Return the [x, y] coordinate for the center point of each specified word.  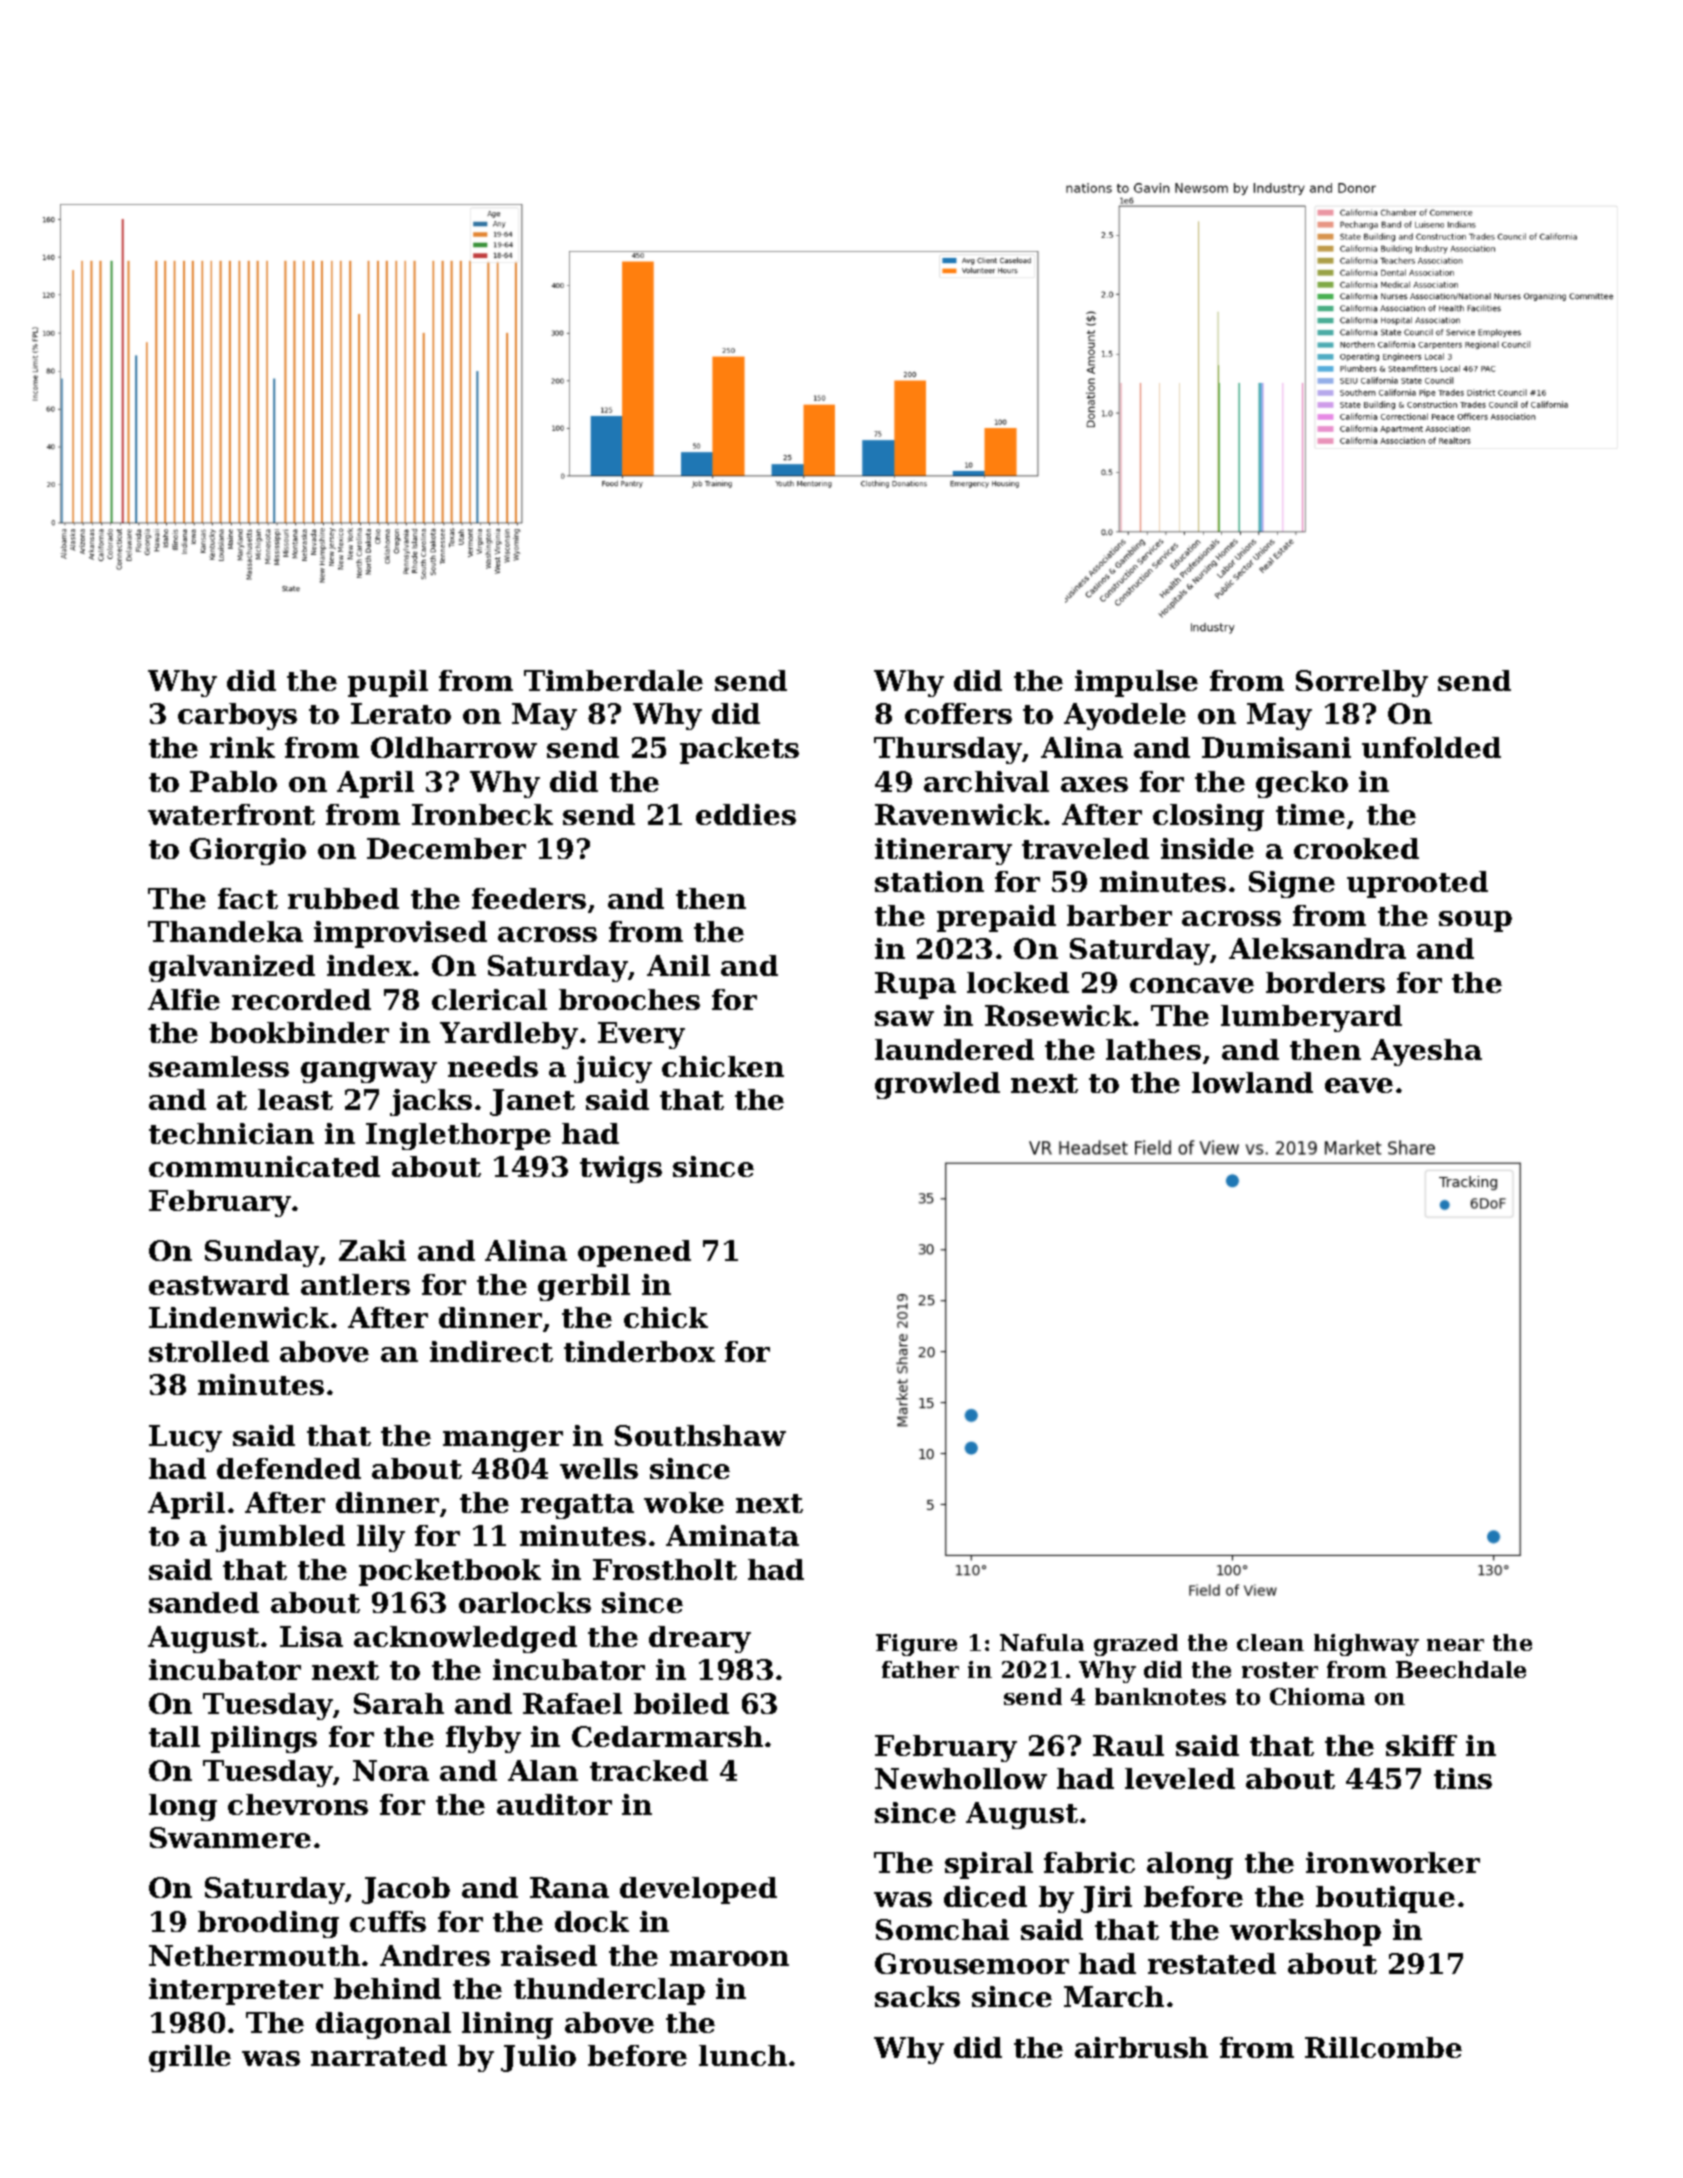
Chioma [1317, 1696]
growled [937, 1085]
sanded [204, 1602]
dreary [700, 1639]
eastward [219, 1284]
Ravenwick [959, 814]
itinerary [943, 851]
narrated [379, 2055]
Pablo [233, 781]
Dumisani [1276, 747]
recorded [301, 999]
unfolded [1431, 747]
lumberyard [1311, 1018]
